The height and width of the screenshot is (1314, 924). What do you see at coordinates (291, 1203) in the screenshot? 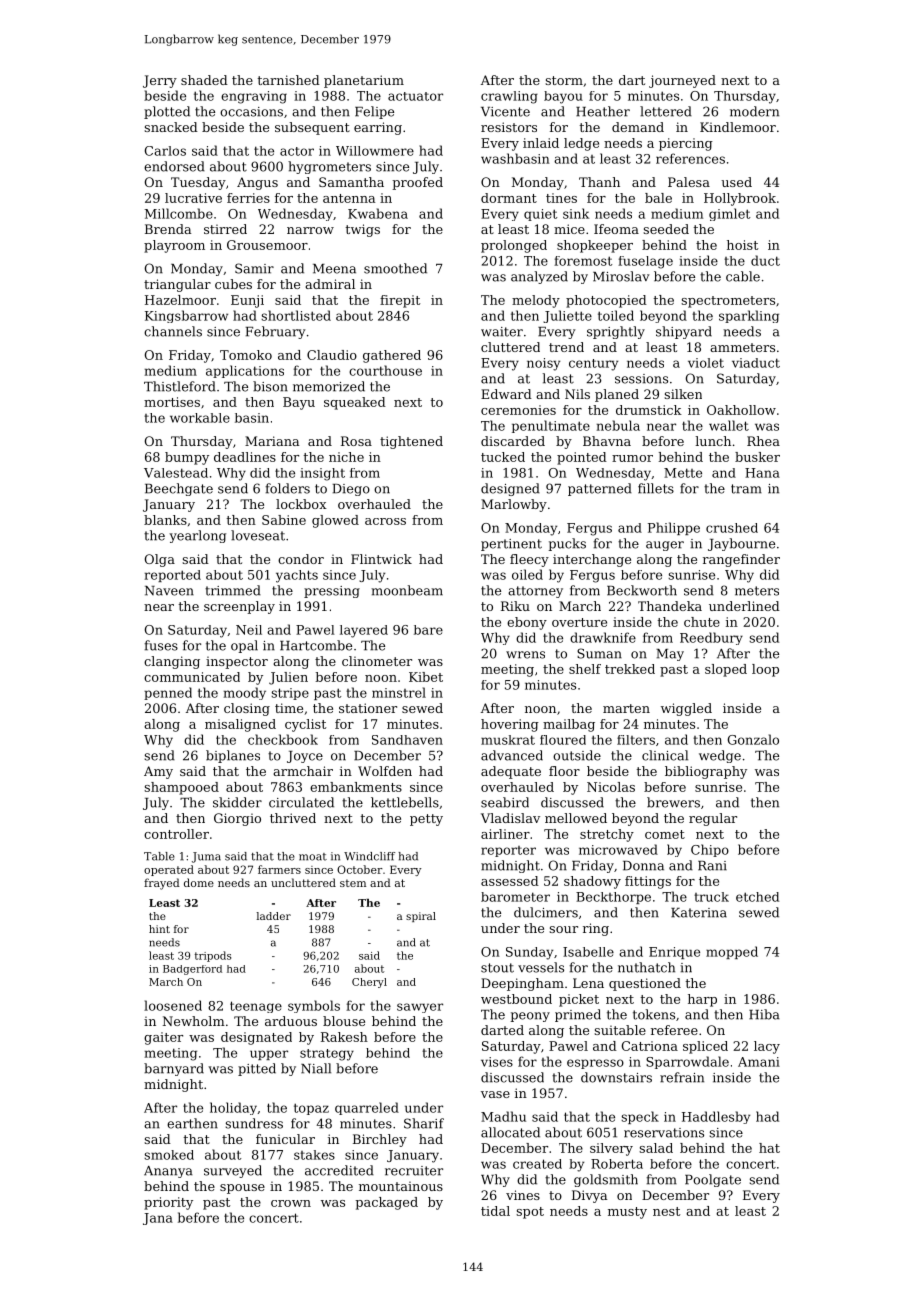
I see `crown` at bounding box center [291, 1203].
